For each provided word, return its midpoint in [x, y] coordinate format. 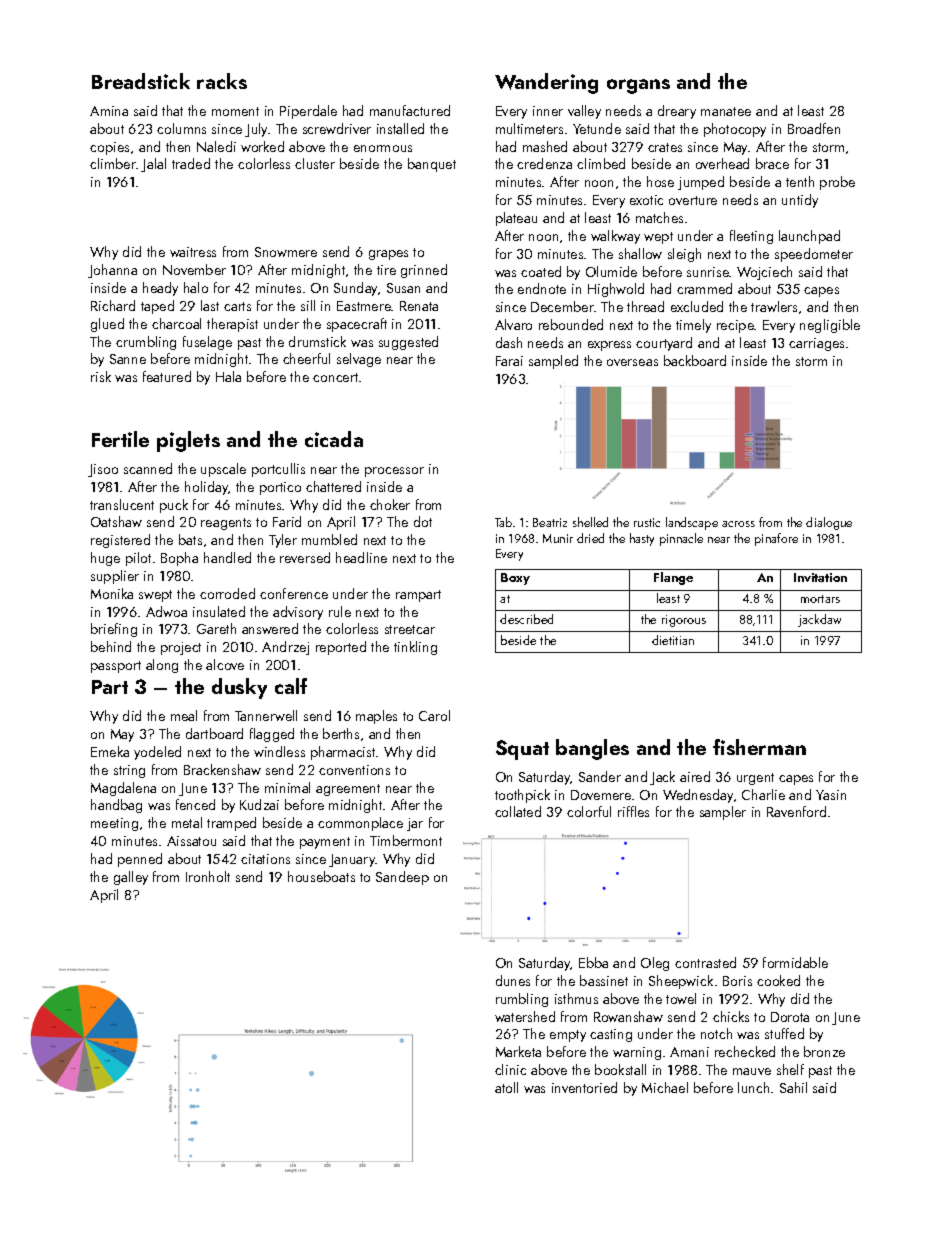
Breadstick [141, 81]
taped [157, 307]
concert [335, 377]
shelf [790, 1069]
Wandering [546, 83]
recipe [736, 326]
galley [131, 878]
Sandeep [402, 878]
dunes [513, 980]
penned [140, 860]
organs [638, 86]
